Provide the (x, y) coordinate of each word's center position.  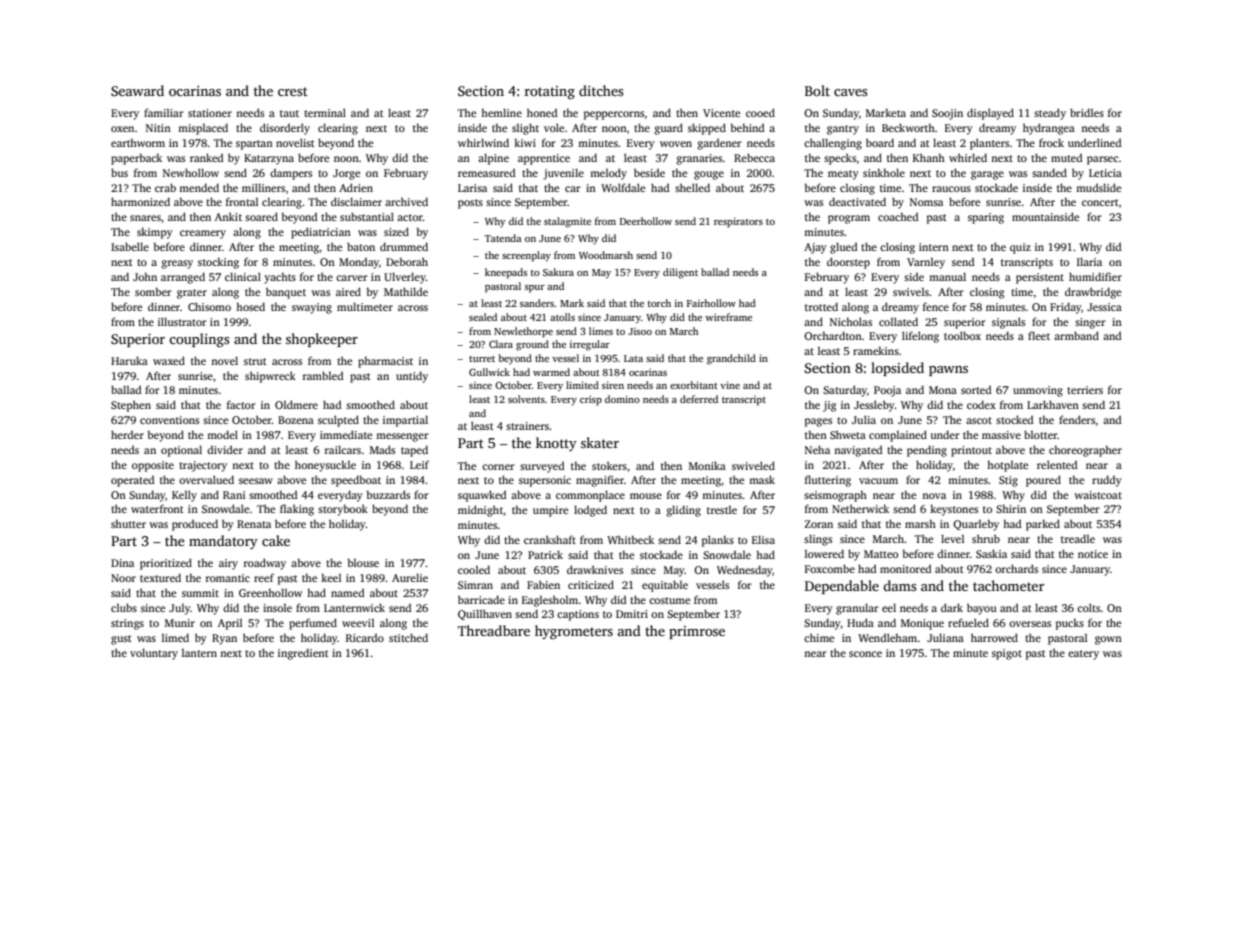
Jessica (1104, 307)
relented (1057, 464)
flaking (297, 510)
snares (145, 218)
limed (175, 637)
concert (1100, 202)
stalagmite (567, 222)
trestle (722, 510)
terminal (325, 112)
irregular (590, 345)
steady (1050, 114)
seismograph (835, 496)
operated (133, 481)
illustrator (182, 321)
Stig (1008, 481)
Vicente (721, 113)
